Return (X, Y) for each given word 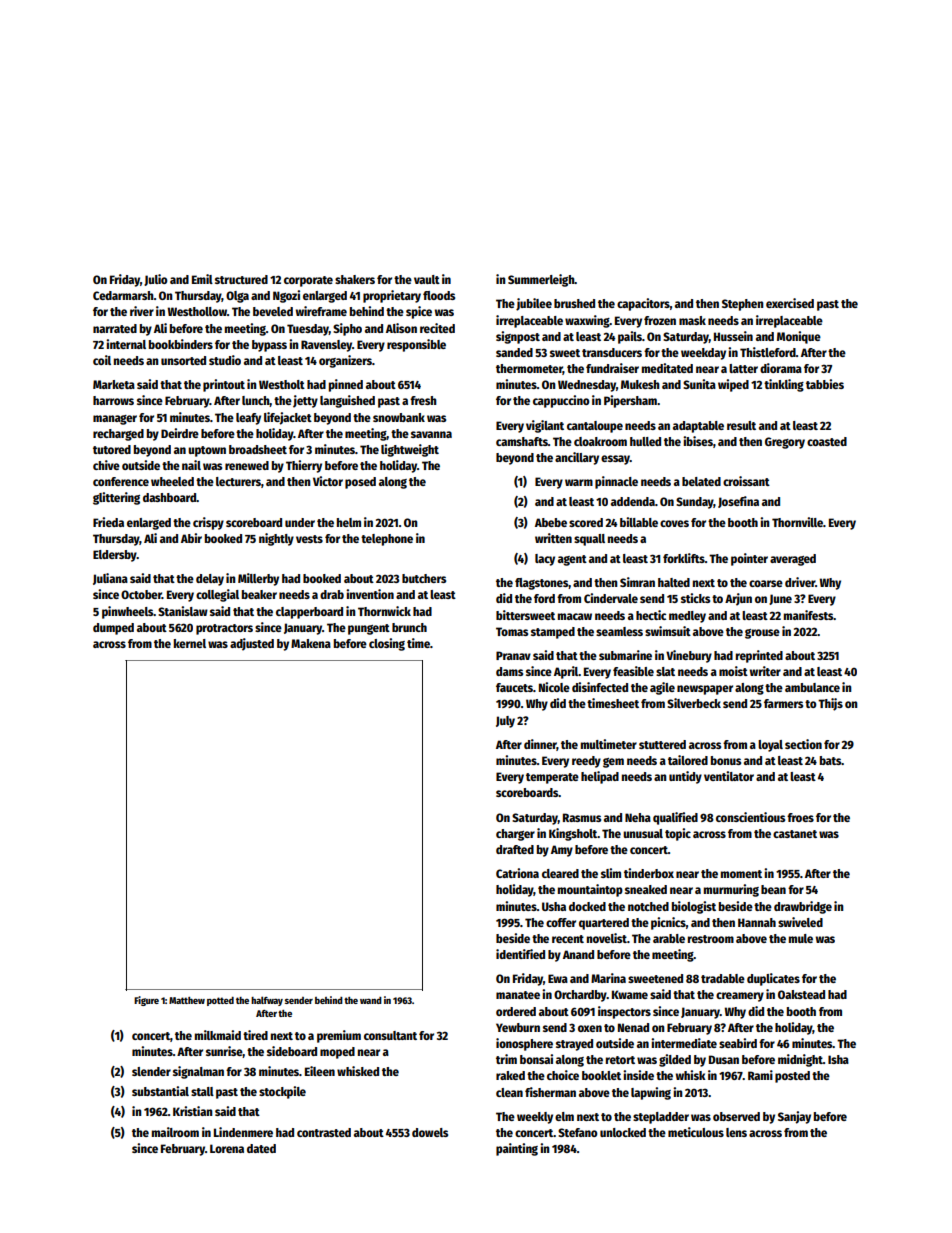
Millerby (258, 579)
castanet (795, 834)
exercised (790, 303)
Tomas (512, 631)
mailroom (175, 1132)
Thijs (830, 704)
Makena (311, 643)
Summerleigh (541, 280)
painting (517, 1149)
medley (687, 617)
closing (387, 644)
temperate (552, 778)
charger (515, 835)
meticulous (696, 1132)
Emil (202, 279)
